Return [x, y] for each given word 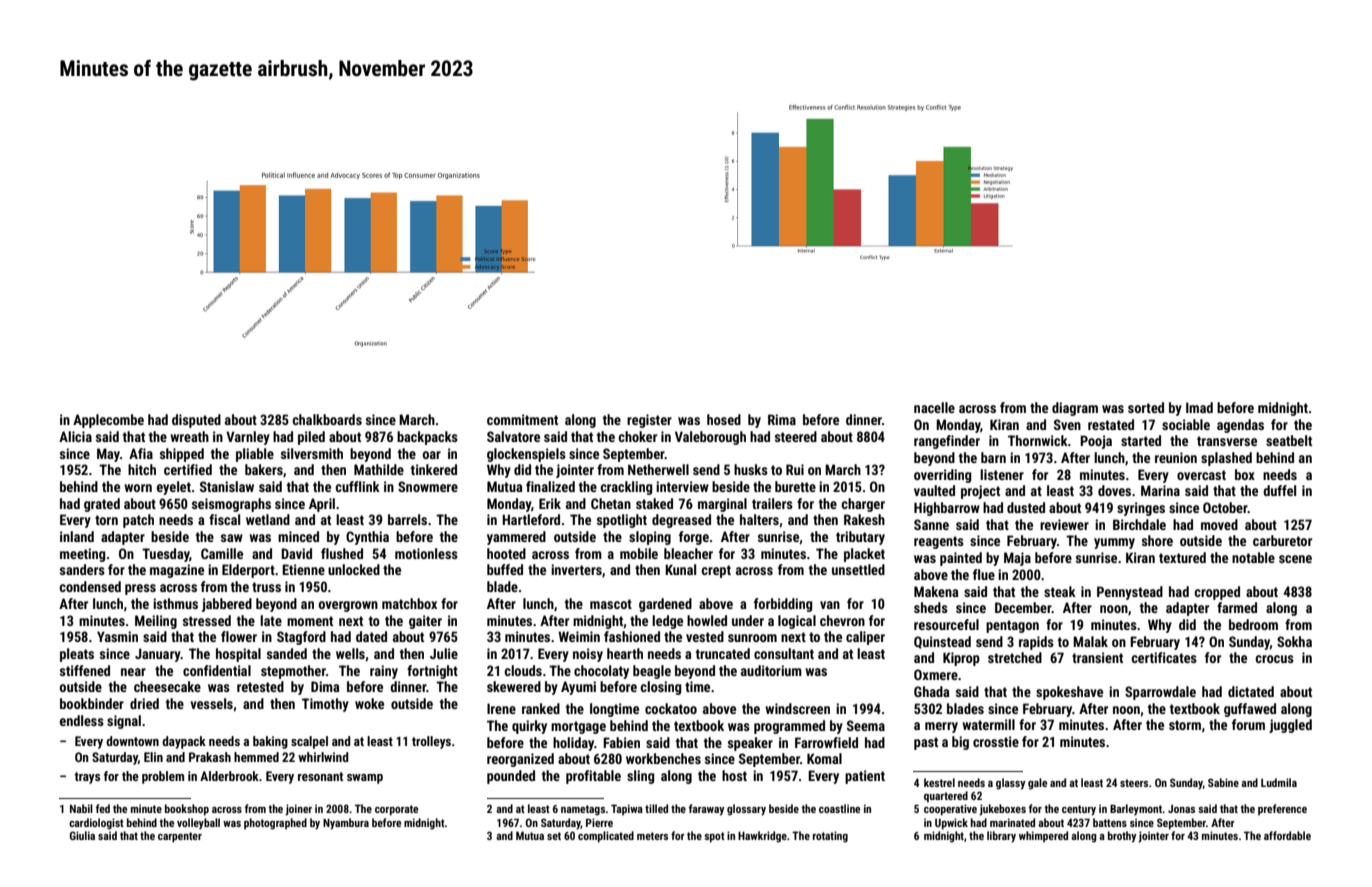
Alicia [75, 436]
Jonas [1181, 809]
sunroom [752, 638]
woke [369, 703]
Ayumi [578, 688]
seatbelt [1289, 440]
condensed [90, 586]
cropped [1217, 593]
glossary [746, 810]
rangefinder [947, 442]
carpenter [180, 837]
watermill [988, 724]
